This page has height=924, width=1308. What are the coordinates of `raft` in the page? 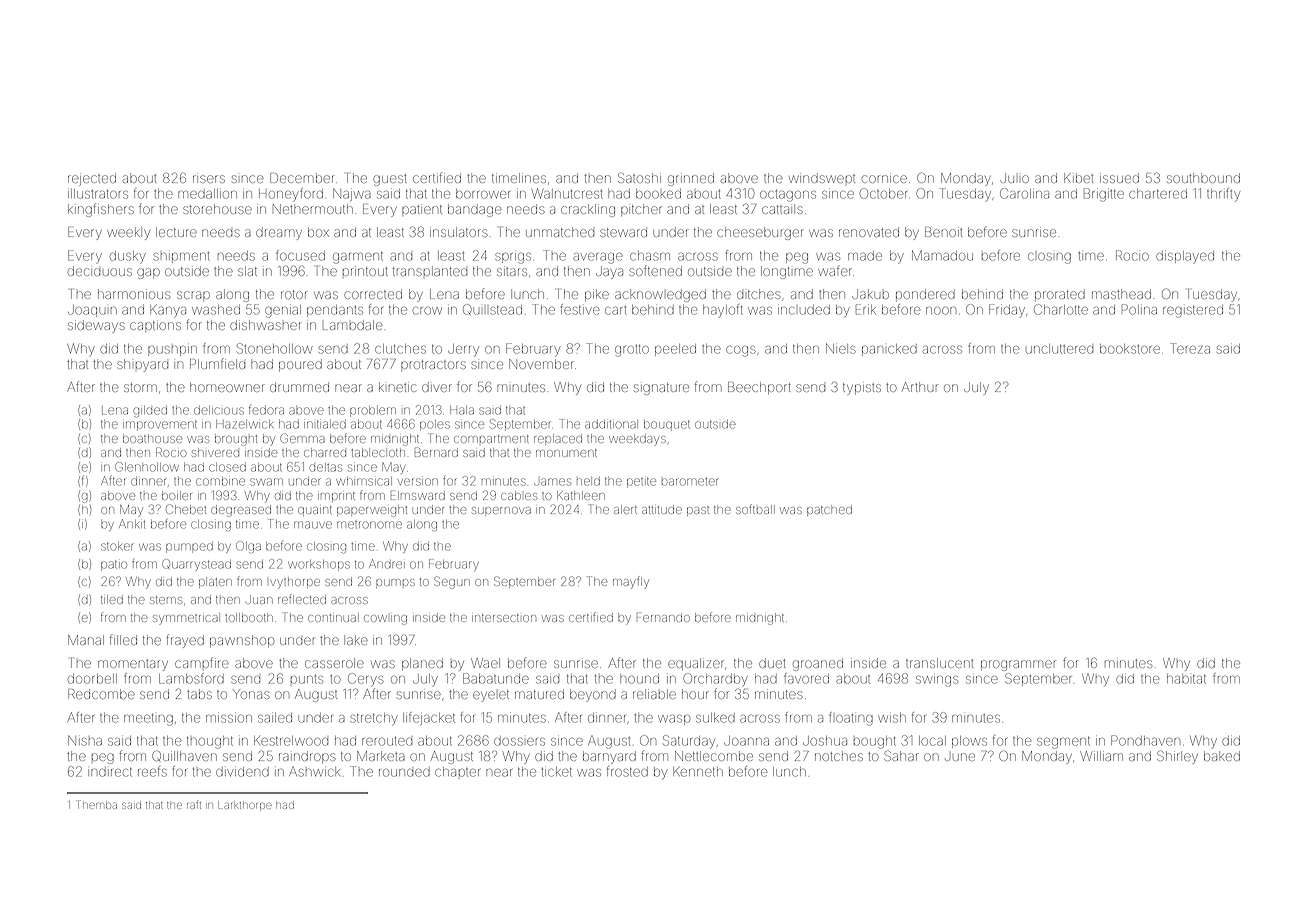 It's located at (194, 805).
